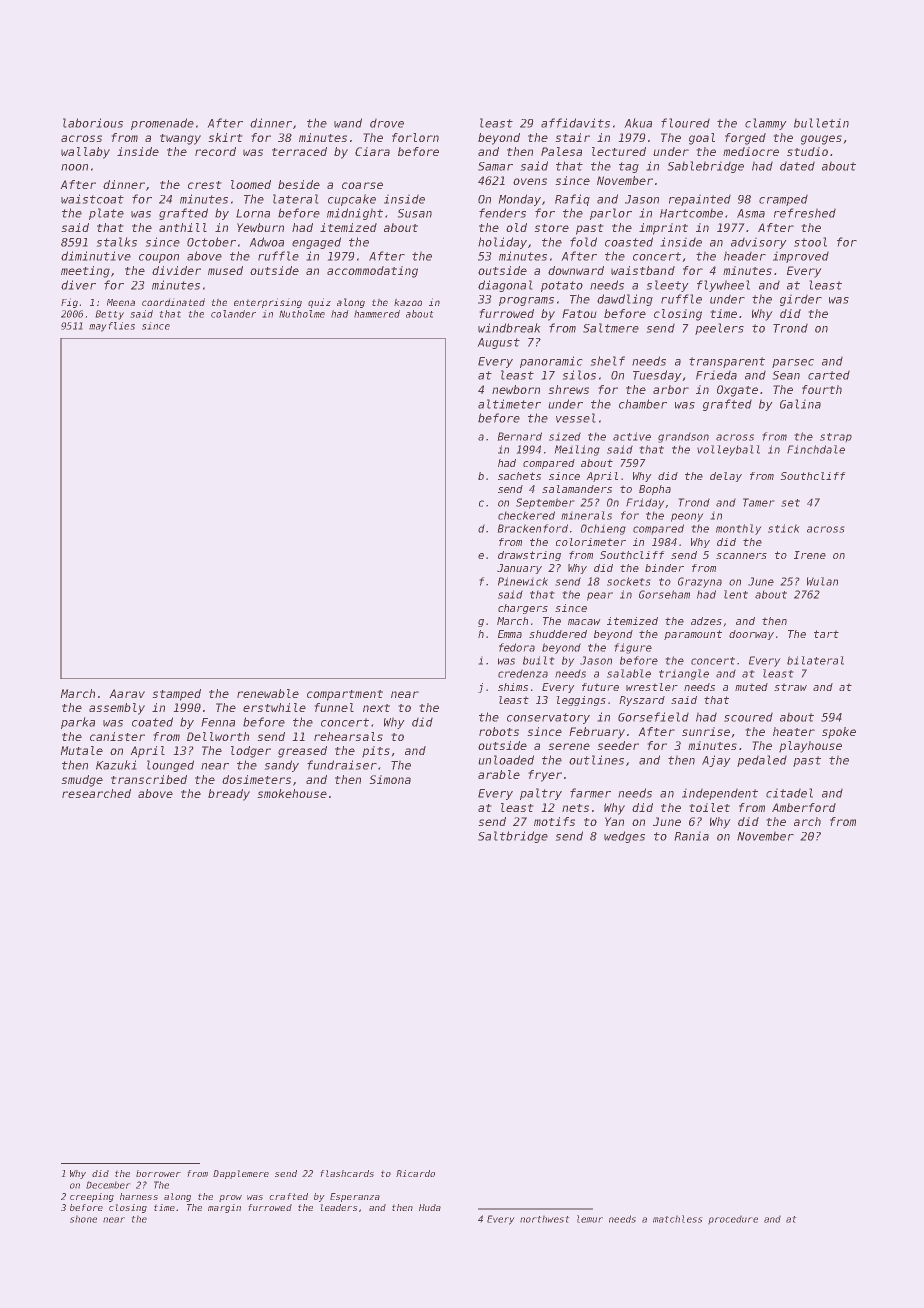 The height and width of the image is (1308, 924). What do you see at coordinates (173, 302) in the image?
I see `coordinated` at bounding box center [173, 302].
